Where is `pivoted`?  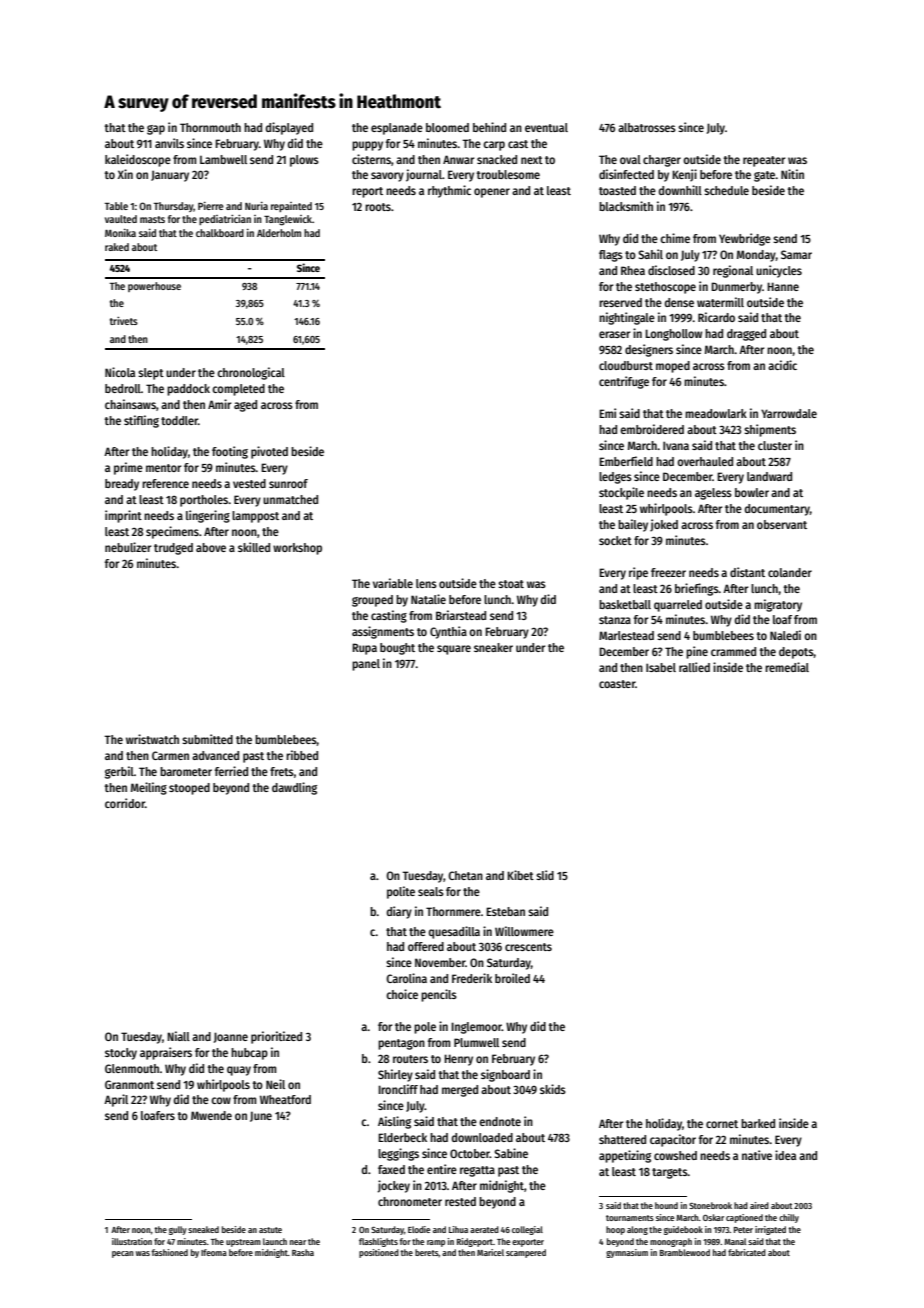
pivoted is located at coordinates (269, 452).
